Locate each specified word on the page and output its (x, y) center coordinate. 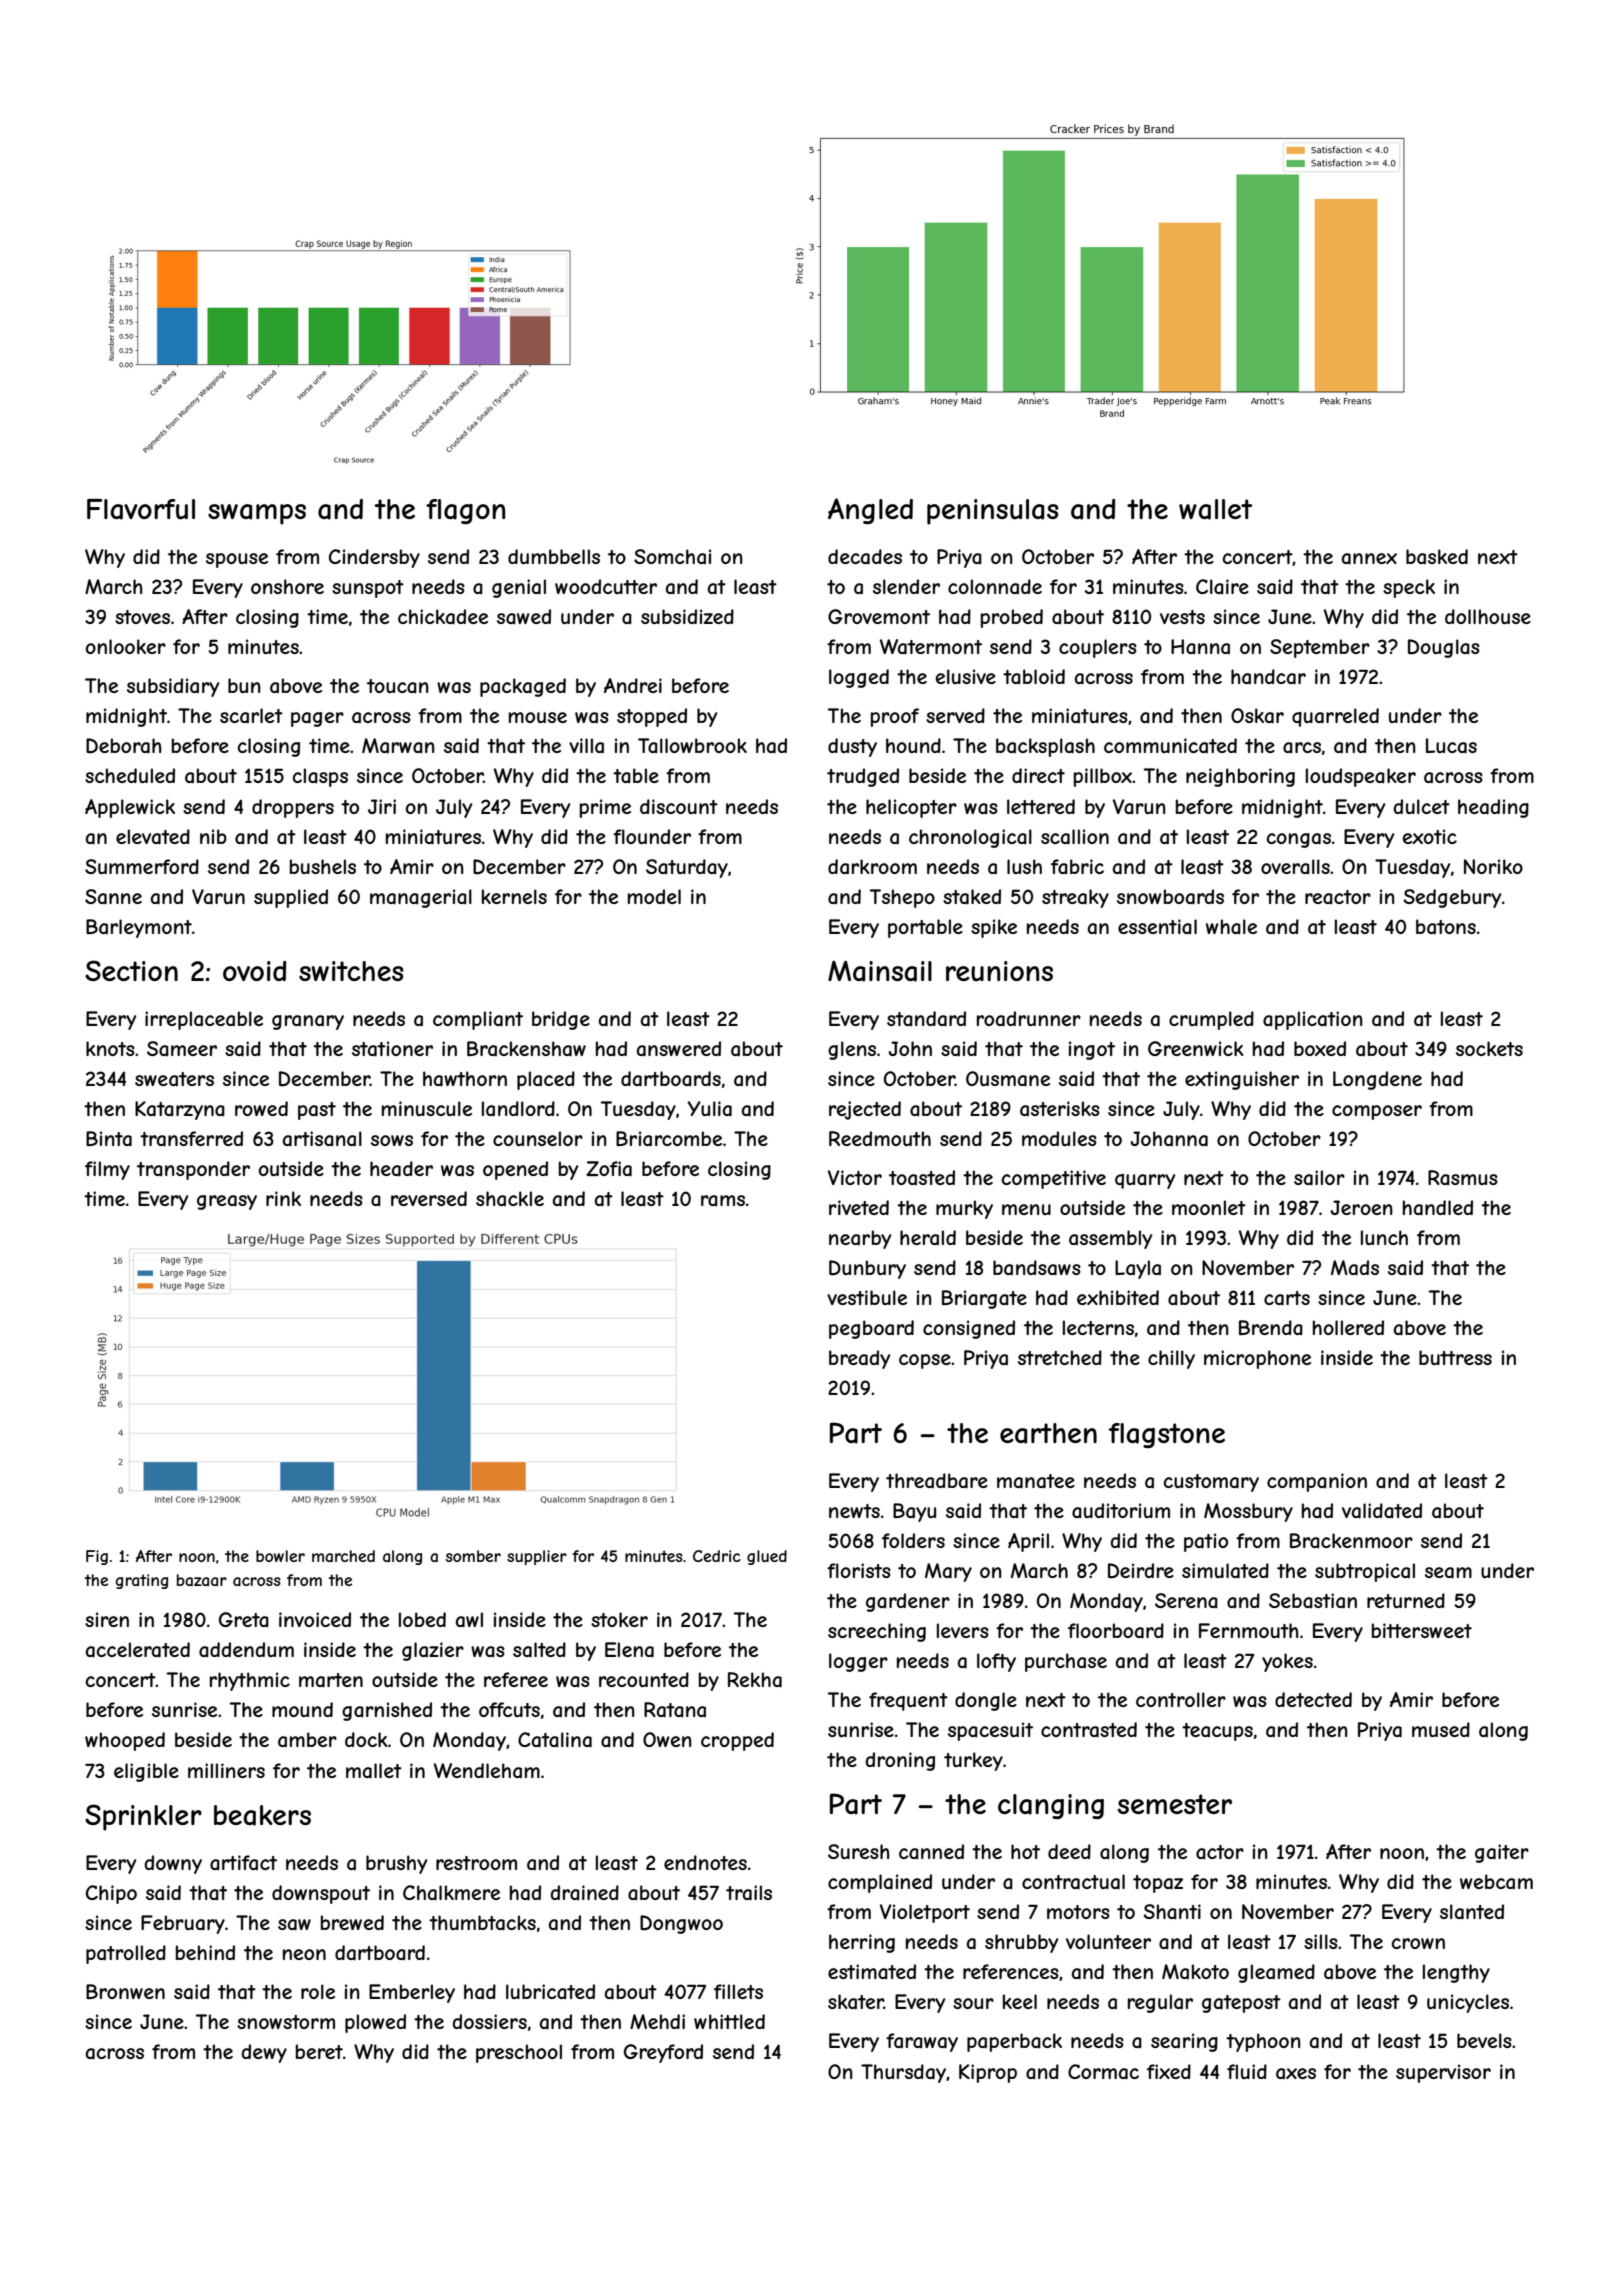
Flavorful (141, 509)
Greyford (663, 2053)
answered (678, 1049)
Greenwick (1196, 1048)
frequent (908, 1701)
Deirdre (1141, 1571)
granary (308, 1022)
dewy (264, 2053)
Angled (870, 511)
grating (141, 1581)
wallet (1215, 509)
